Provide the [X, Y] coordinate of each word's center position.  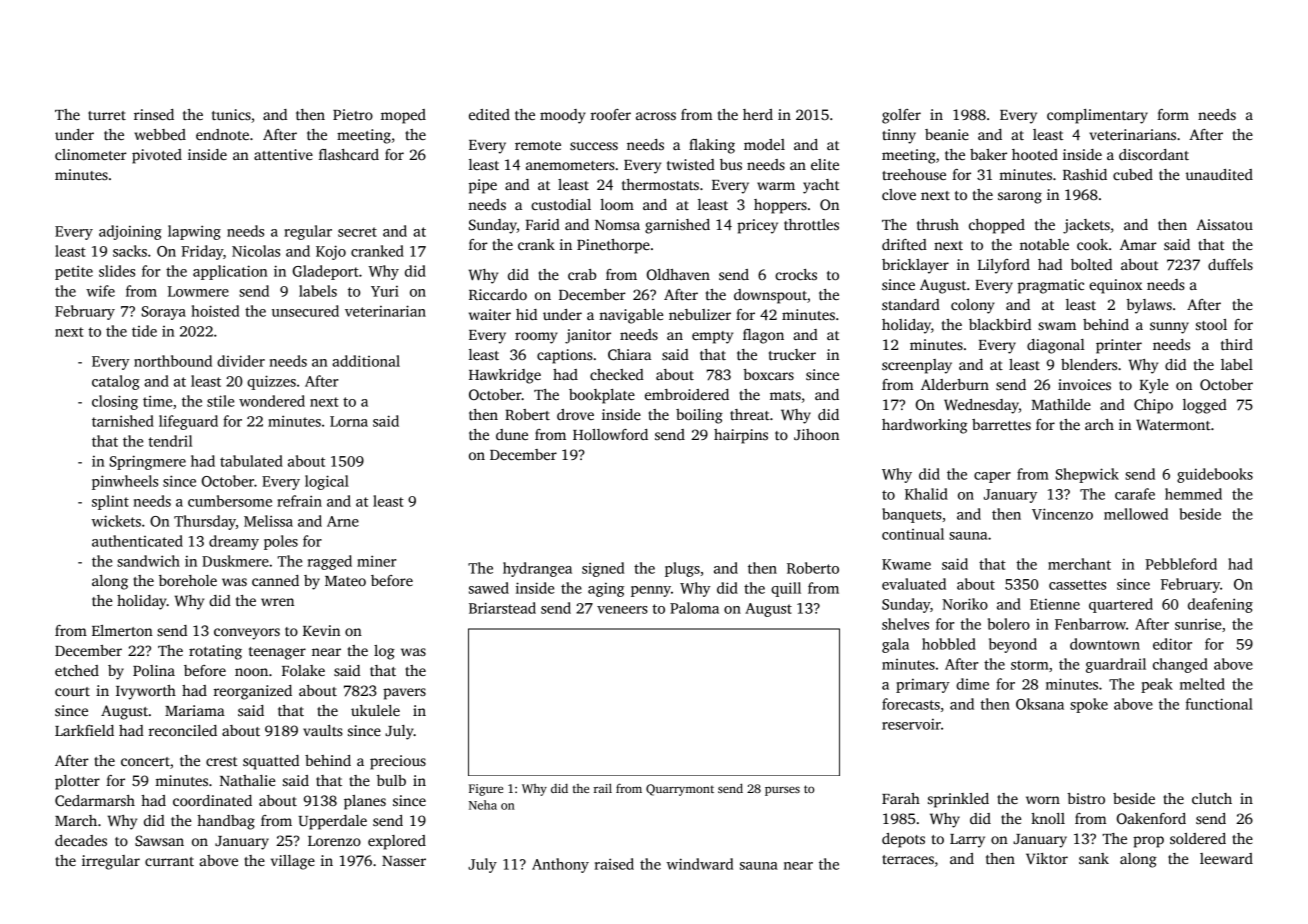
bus [731, 164]
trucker [792, 354]
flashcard [349, 154]
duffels [1230, 264]
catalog [116, 382]
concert [145, 761]
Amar [1138, 244]
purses [782, 791]
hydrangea [537, 569]
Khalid [926, 494]
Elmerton [122, 630]
